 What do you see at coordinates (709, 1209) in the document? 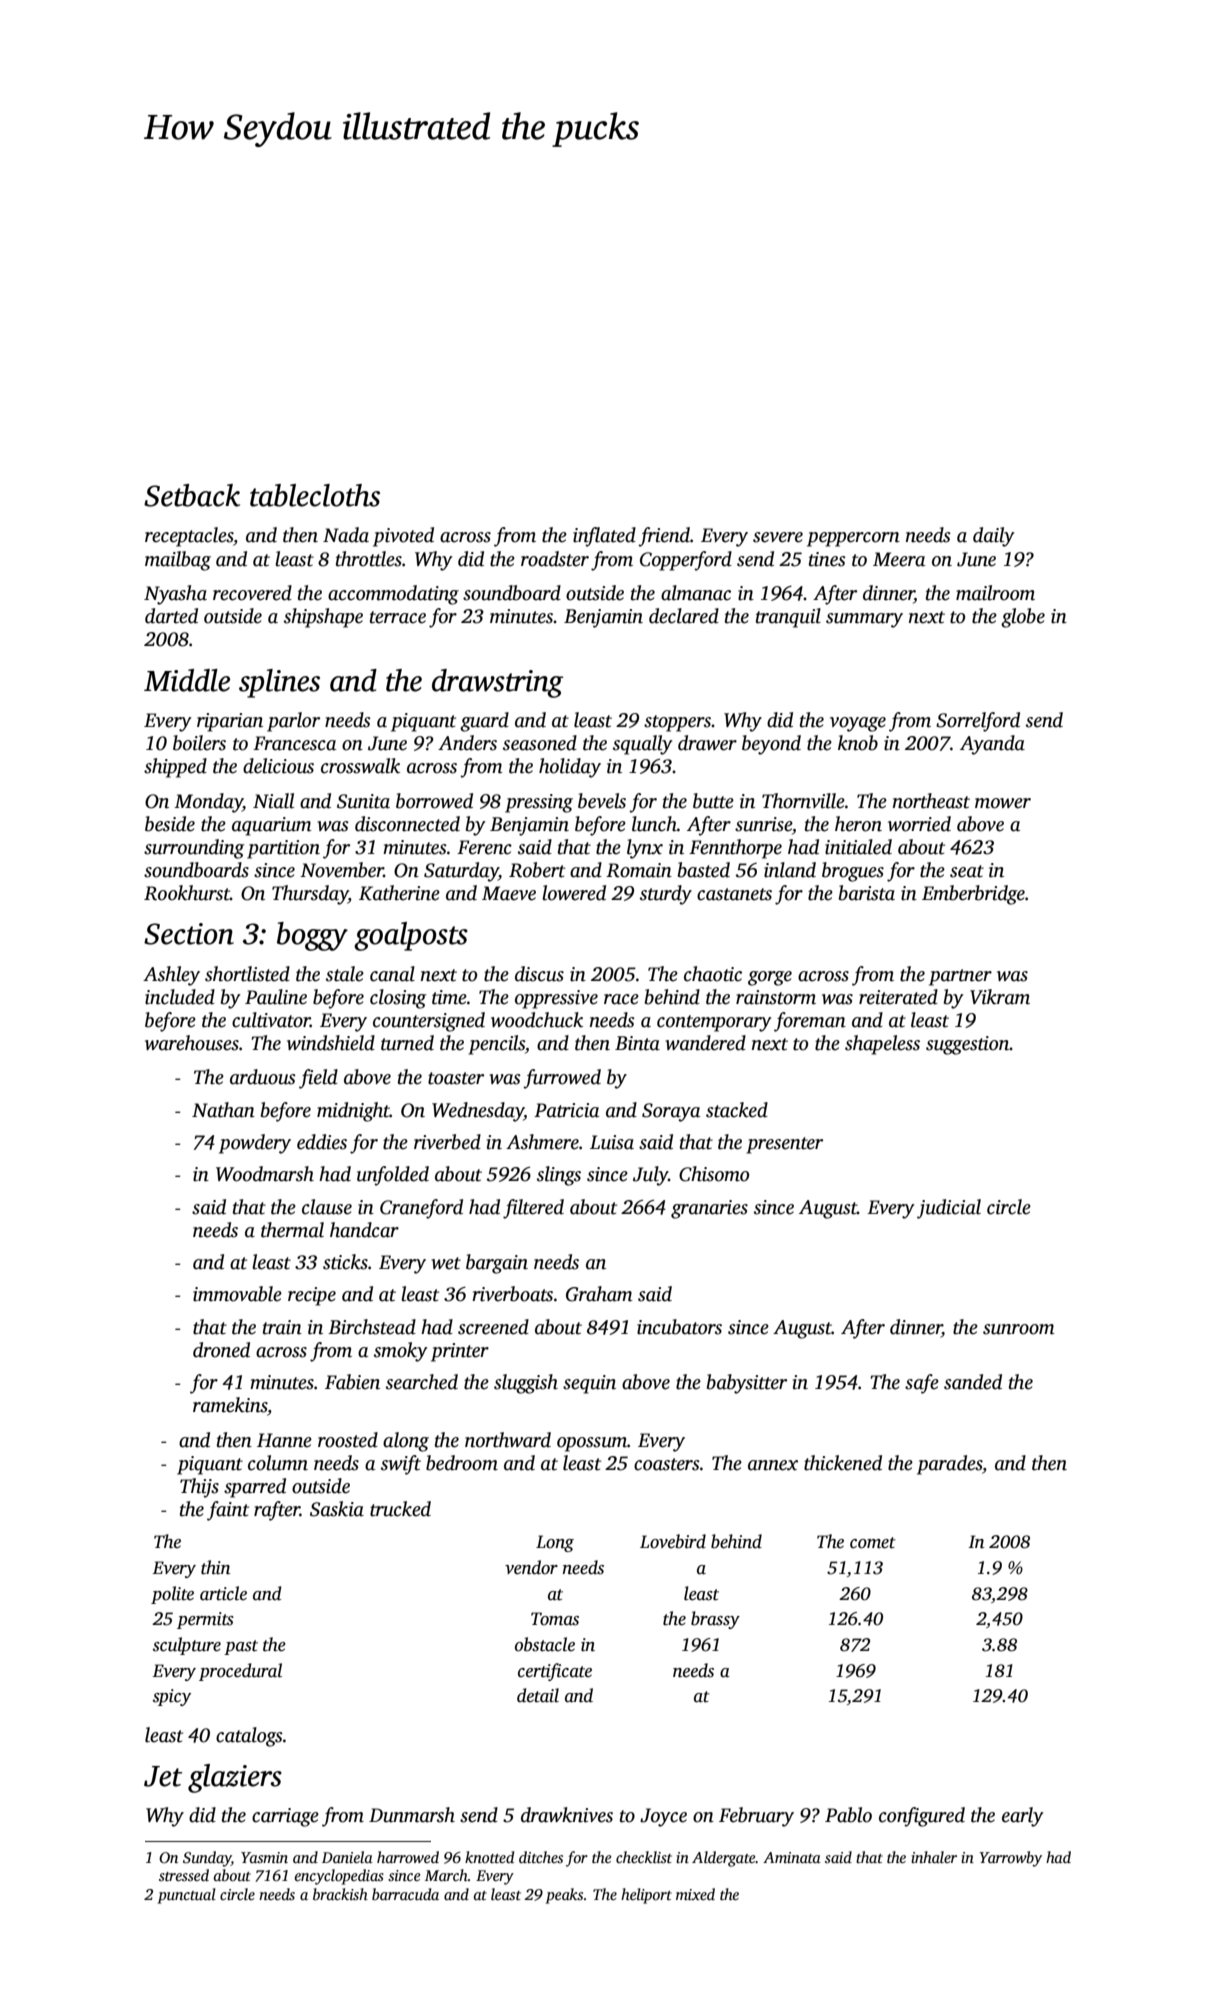
I see `granaries` at bounding box center [709, 1209].
